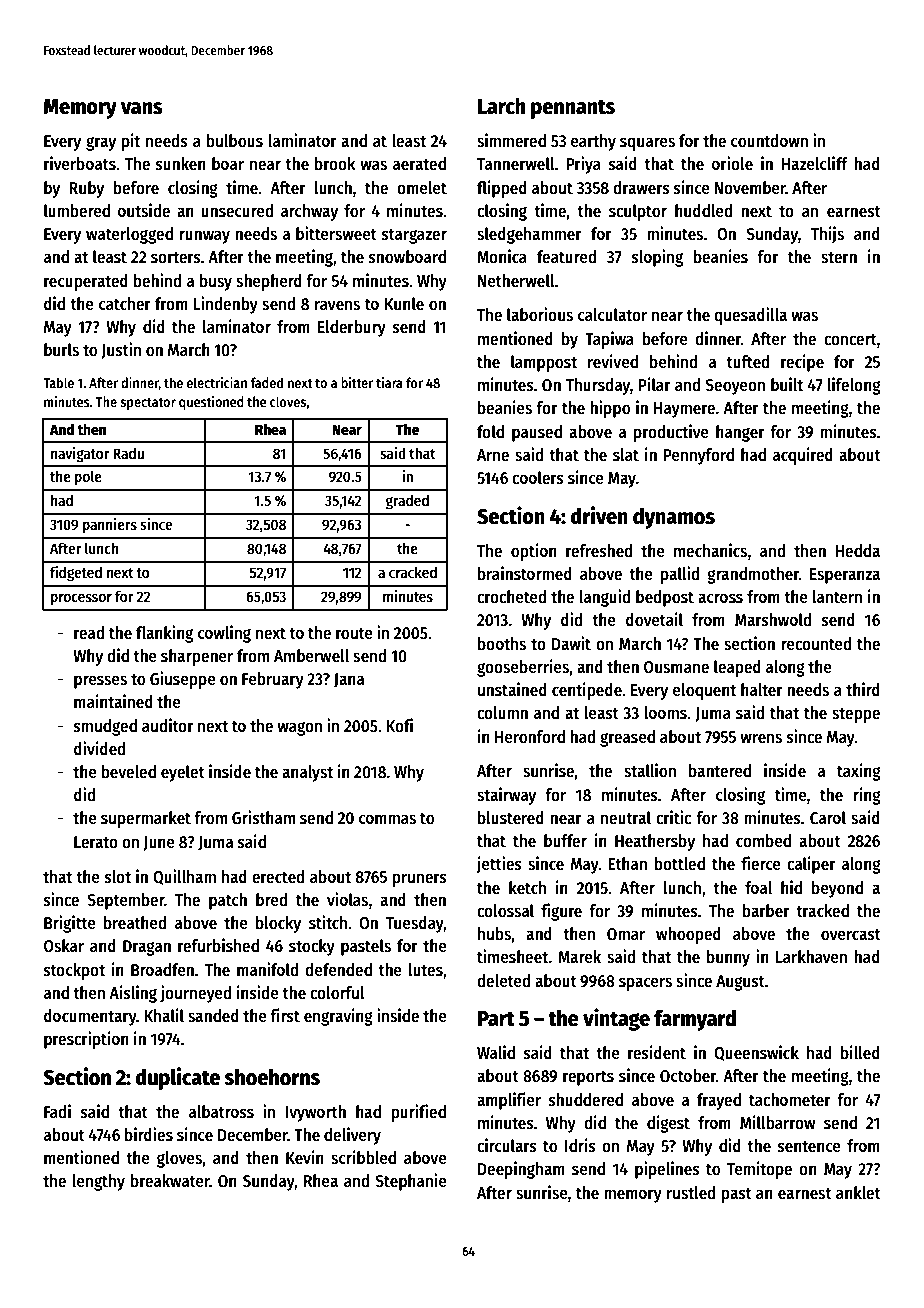  I want to click on across, so click(720, 598).
